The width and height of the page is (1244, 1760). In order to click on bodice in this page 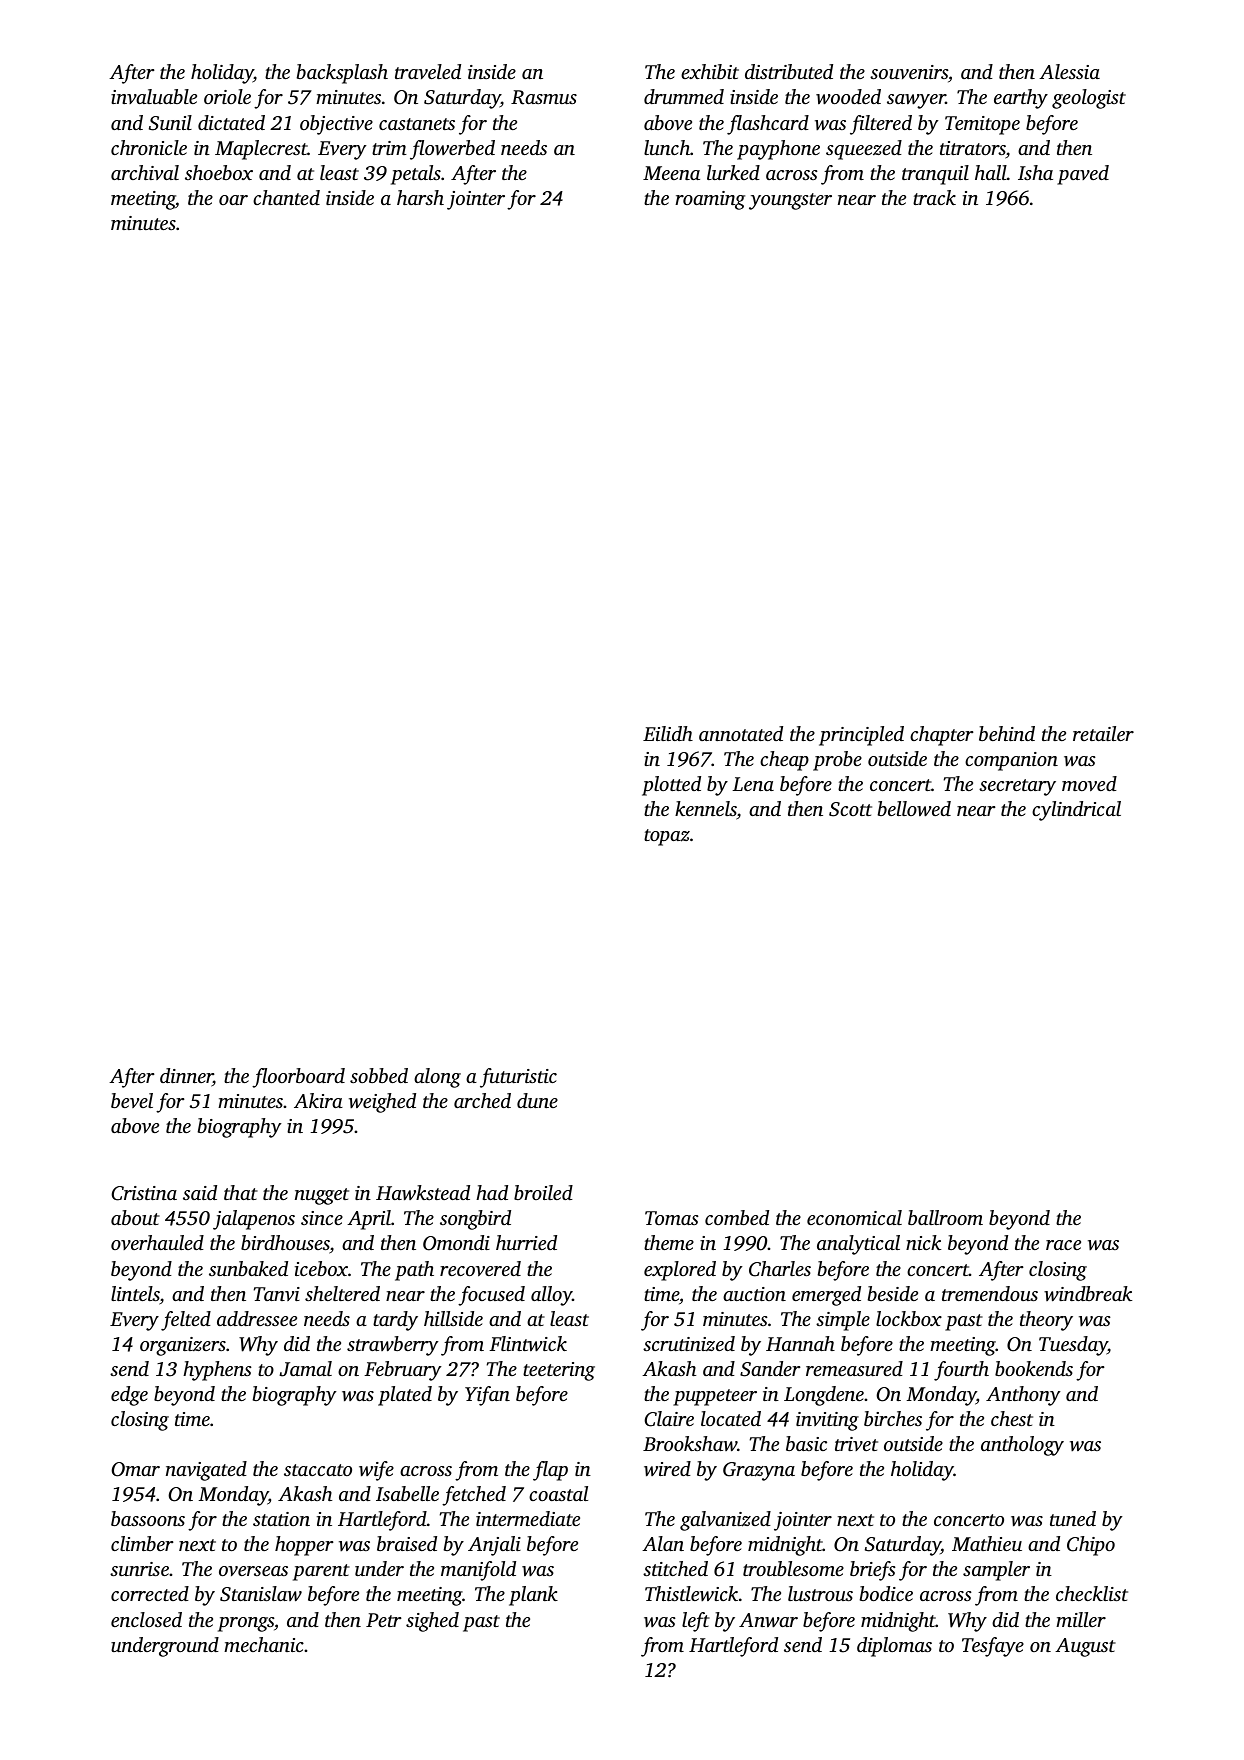, I will do `click(886, 1593)`.
